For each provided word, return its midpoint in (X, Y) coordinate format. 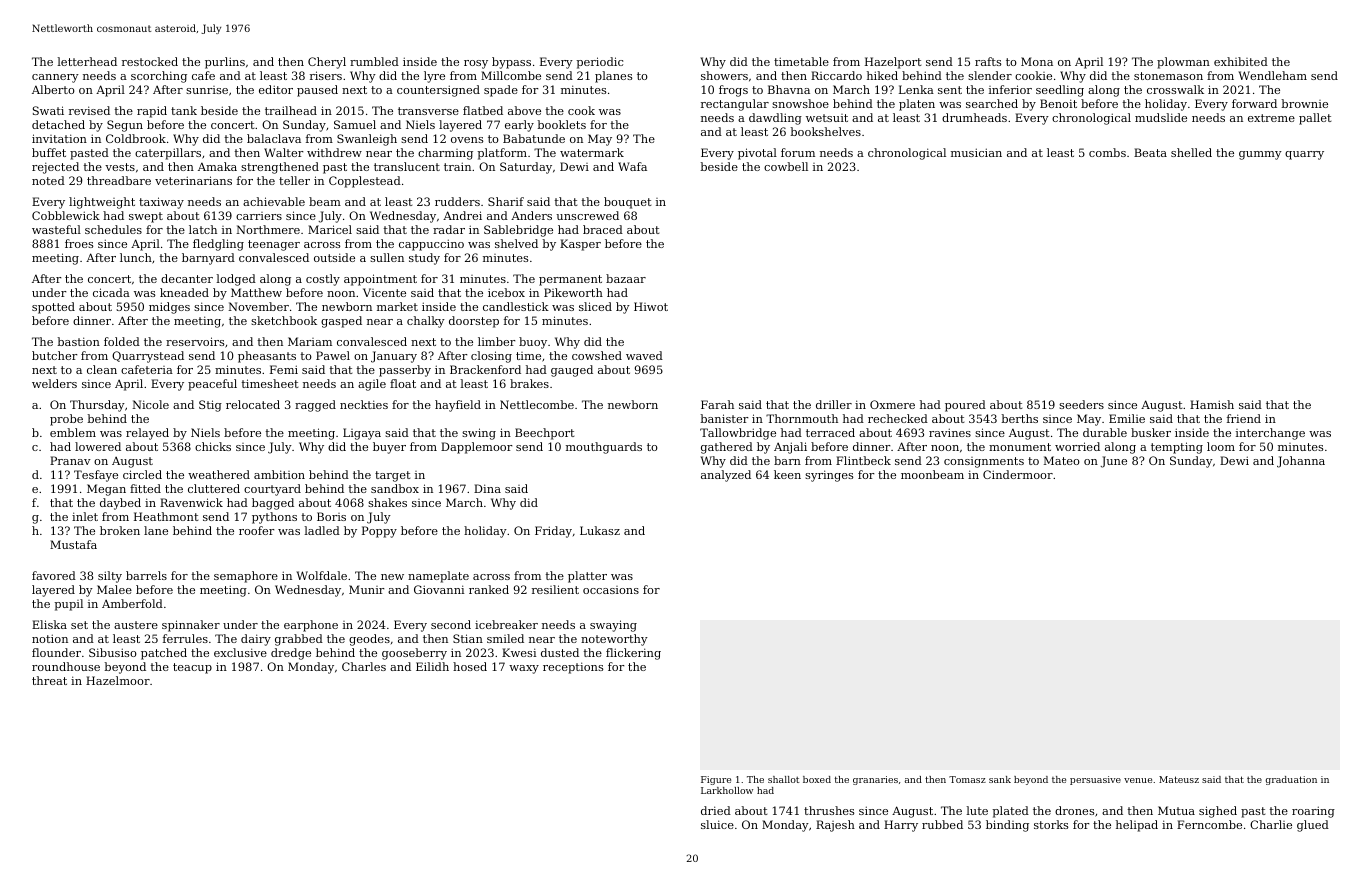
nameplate (438, 577)
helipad (1137, 826)
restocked (150, 61)
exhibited (1241, 61)
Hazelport (893, 63)
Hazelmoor (118, 680)
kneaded (184, 292)
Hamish (1212, 404)
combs (1107, 152)
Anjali (790, 448)
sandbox (395, 488)
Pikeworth (573, 292)
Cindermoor (1018, 474)
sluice (717, 824)
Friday (553, 532)
